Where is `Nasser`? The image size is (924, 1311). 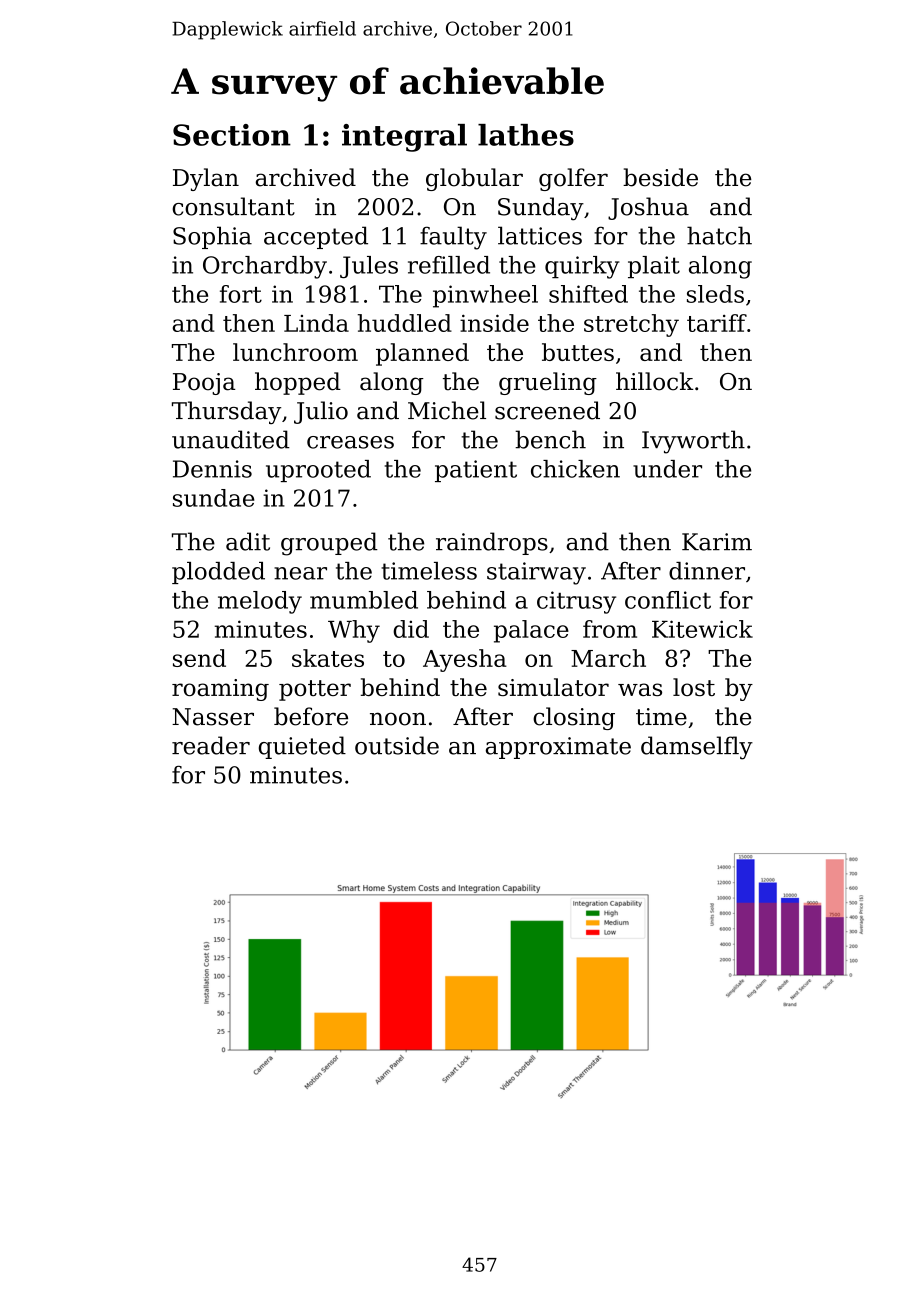 Nasser is located at coordinates (213, 717).
